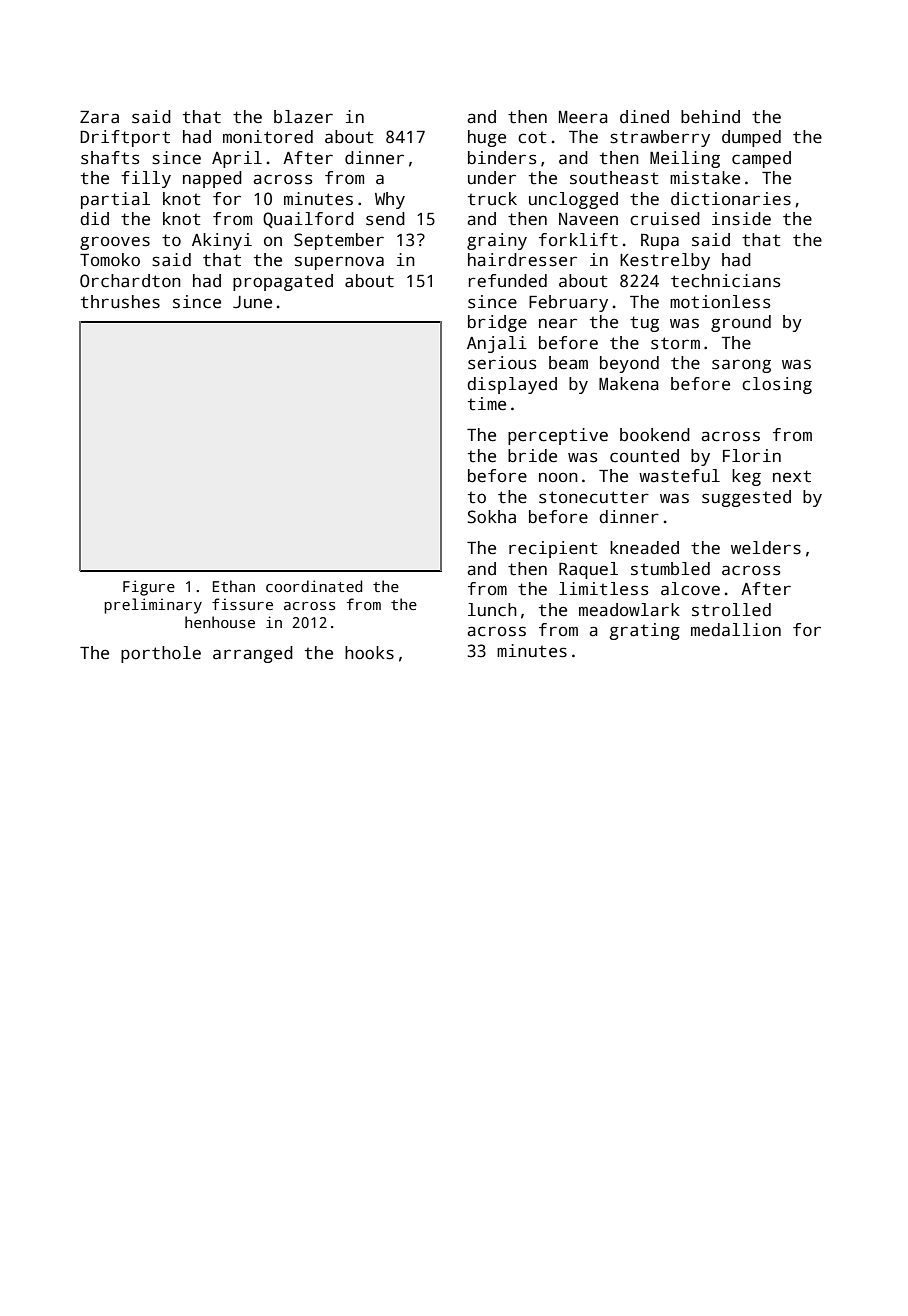  Describe the element at coordinates (339, 263) in the document. I see `supernova` at that location.
